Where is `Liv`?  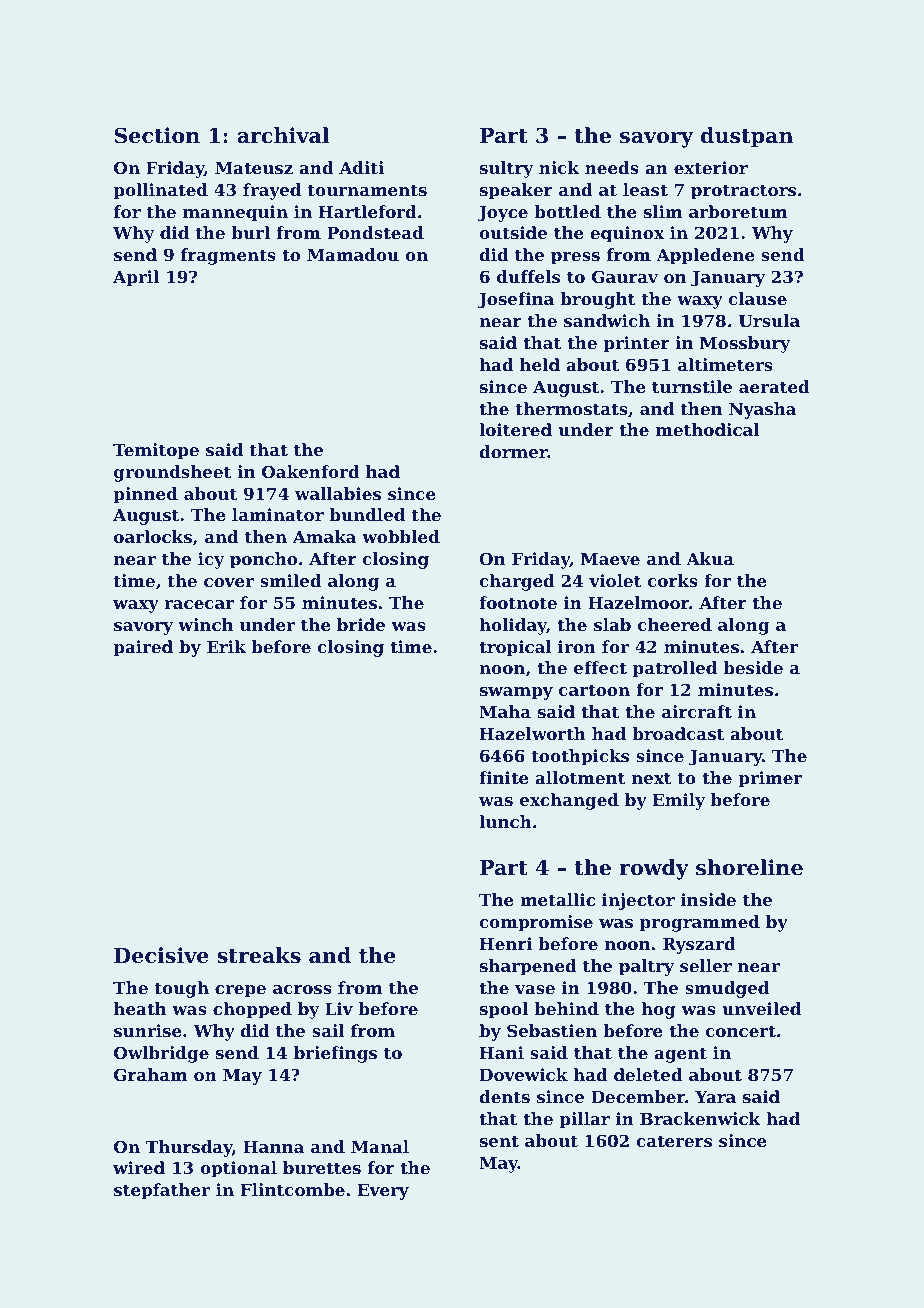 Liv is located at coordinates (339, 1008).
